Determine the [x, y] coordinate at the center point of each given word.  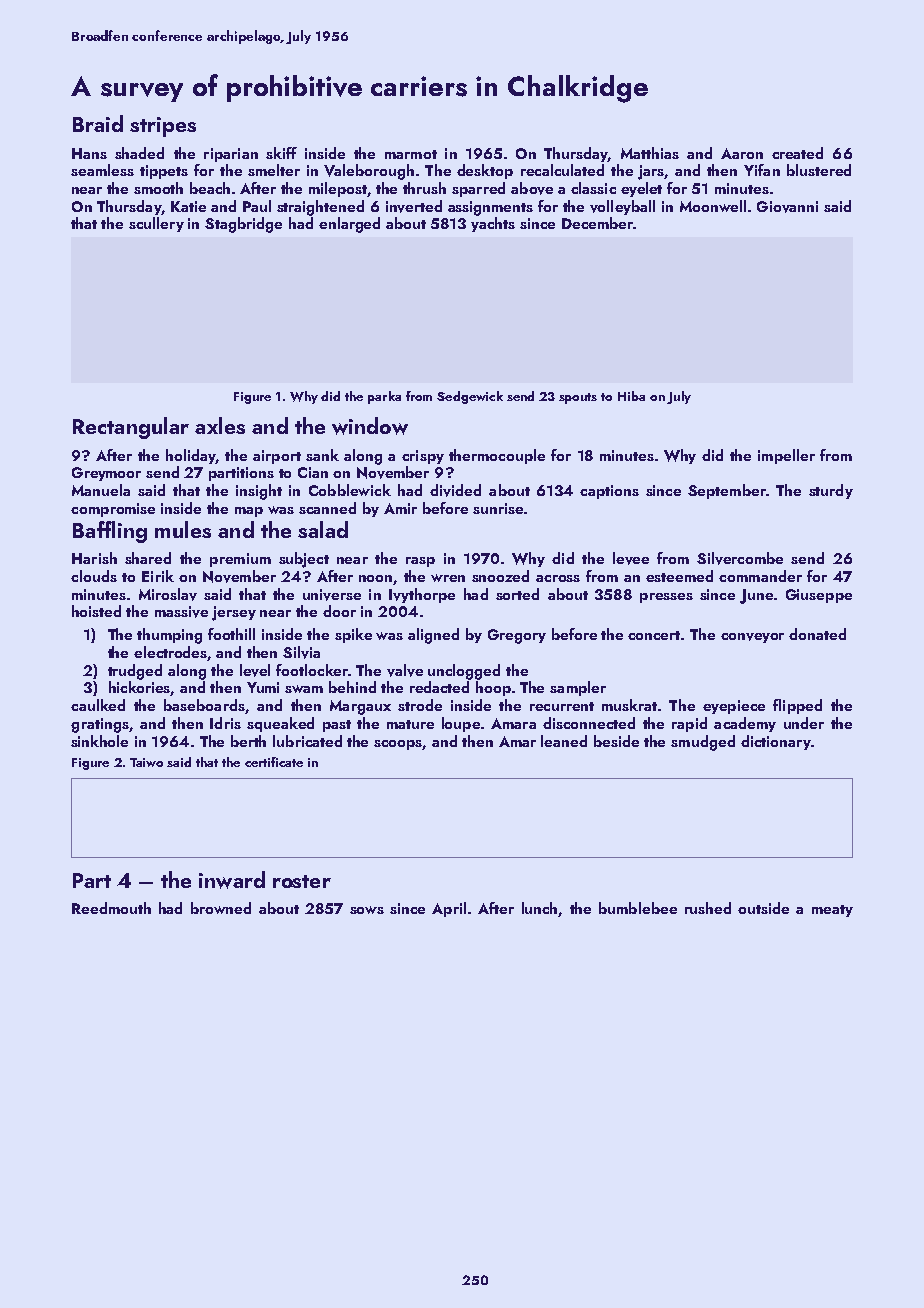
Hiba [631, 396]
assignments [490, 208]
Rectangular [131, 428]
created [797, 153]
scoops [398, 745]
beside [616, 741]
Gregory [517, 636]
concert [655, 635]
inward [232, 880]
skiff [281, 153]
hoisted [96, 611]
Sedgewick [470, 397]
